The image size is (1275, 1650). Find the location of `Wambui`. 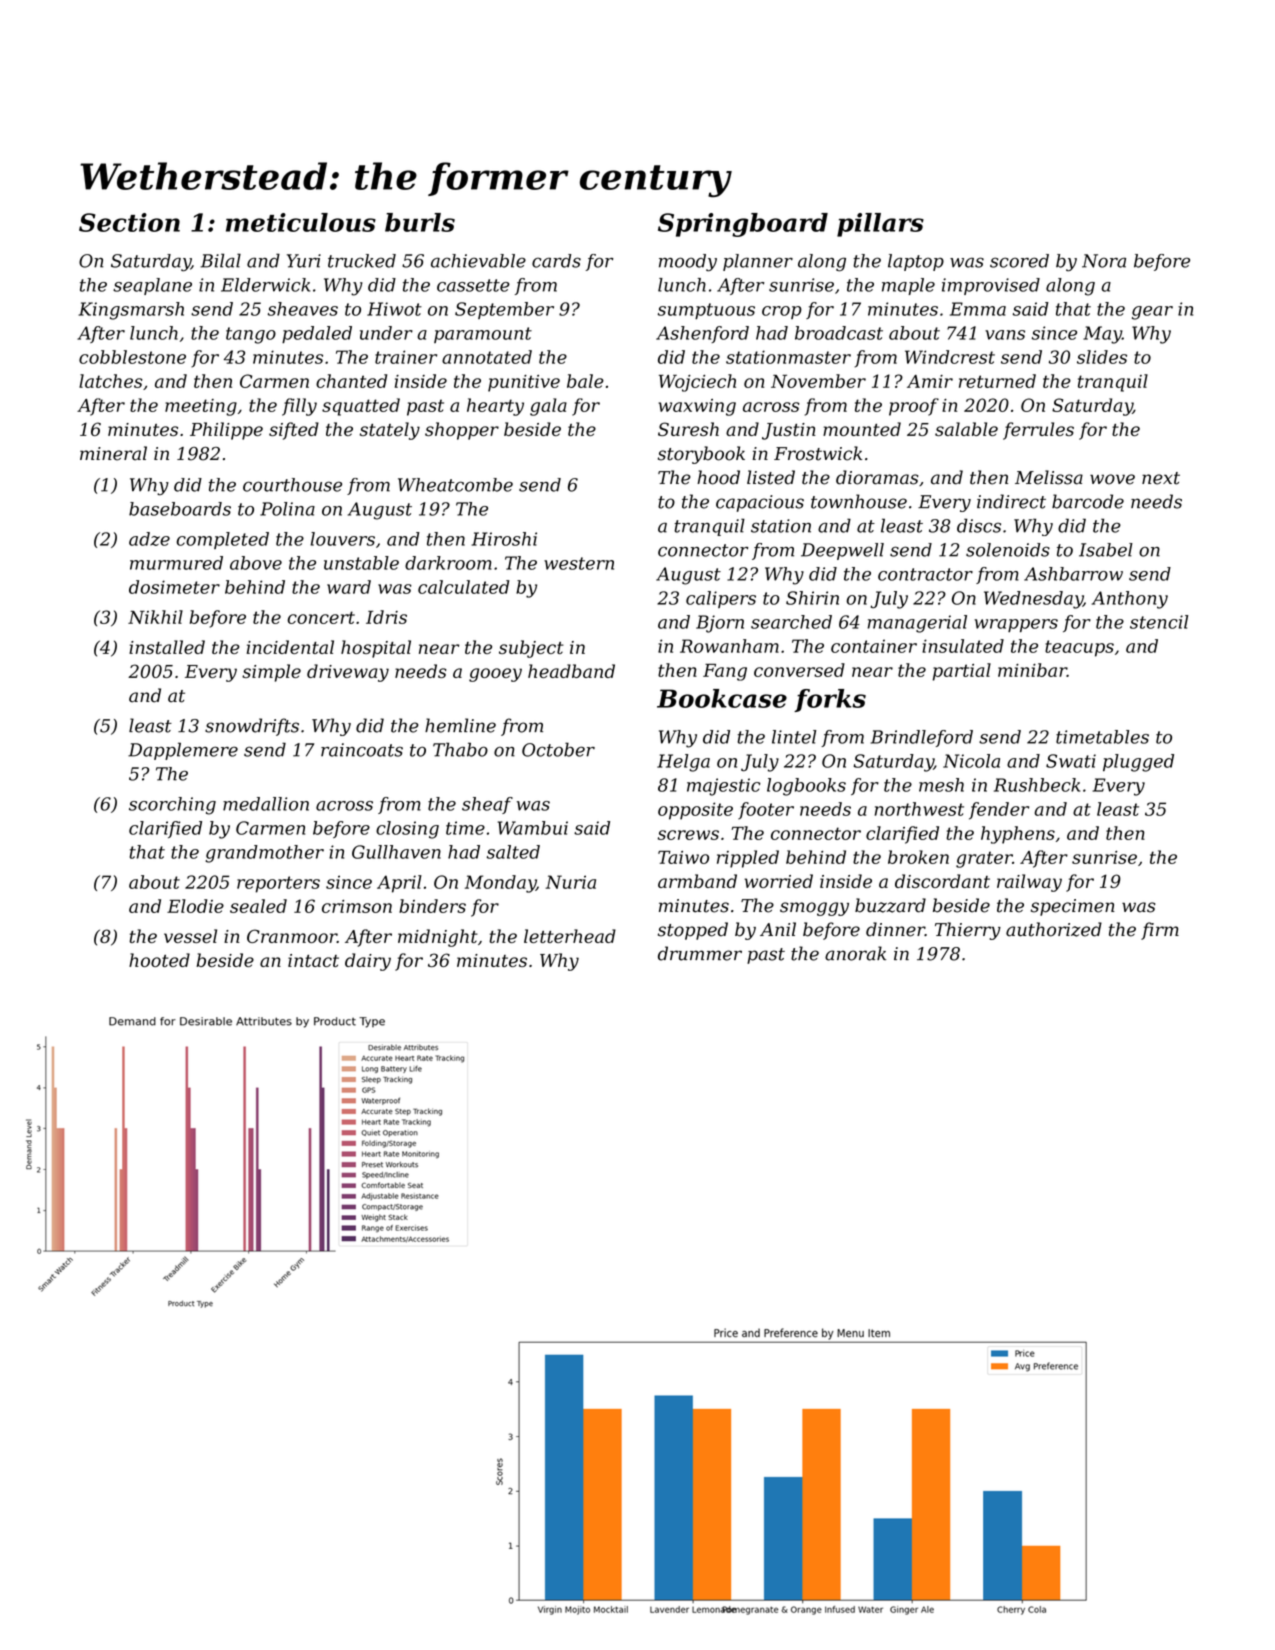

Wambui is located at coordinates (533, 828).
